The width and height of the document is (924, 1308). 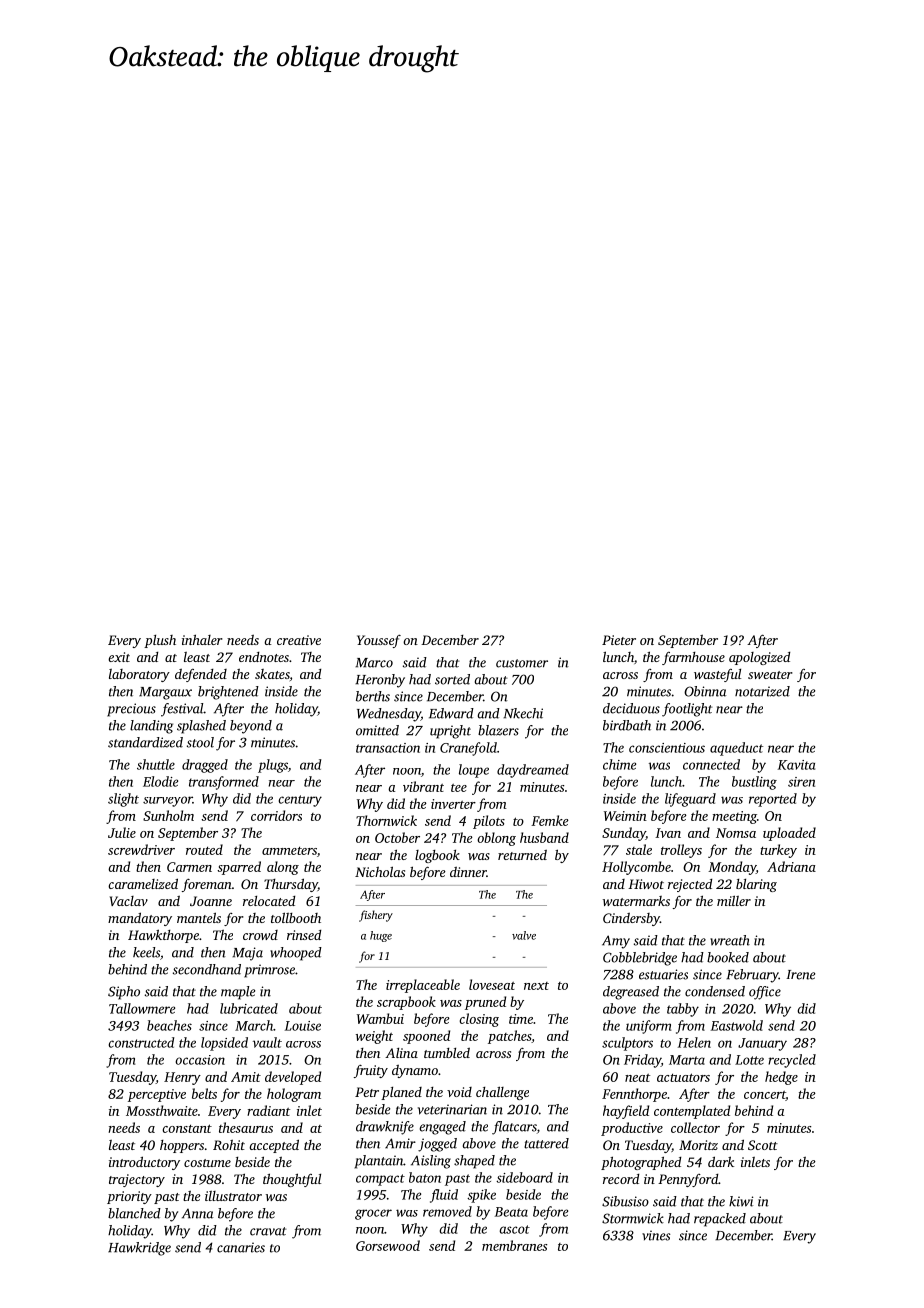 I want to click on Sunholm, so click(x=168, y=815).
